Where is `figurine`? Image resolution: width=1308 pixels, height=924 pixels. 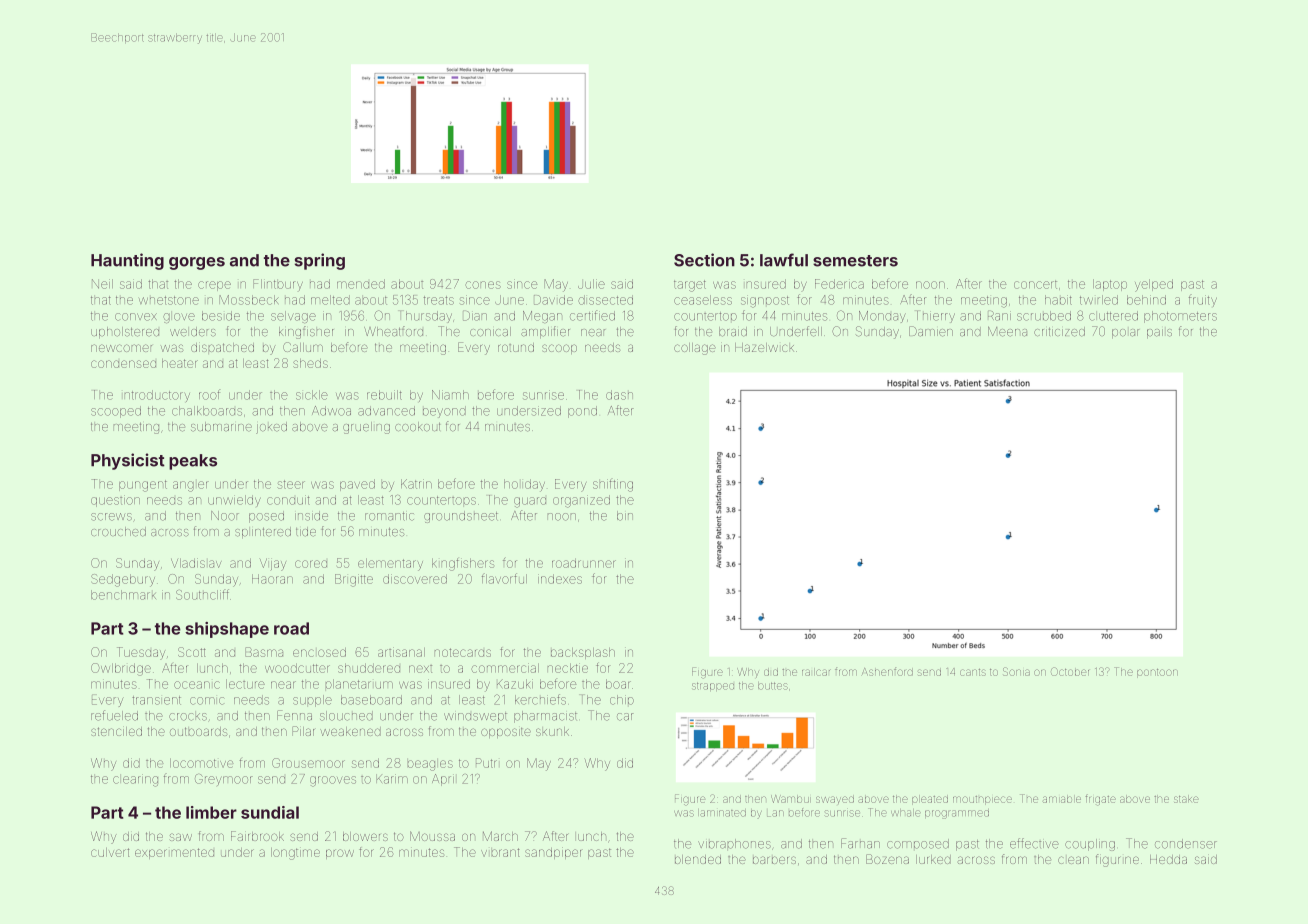 figurine is located at coordinates (1117, 860).
